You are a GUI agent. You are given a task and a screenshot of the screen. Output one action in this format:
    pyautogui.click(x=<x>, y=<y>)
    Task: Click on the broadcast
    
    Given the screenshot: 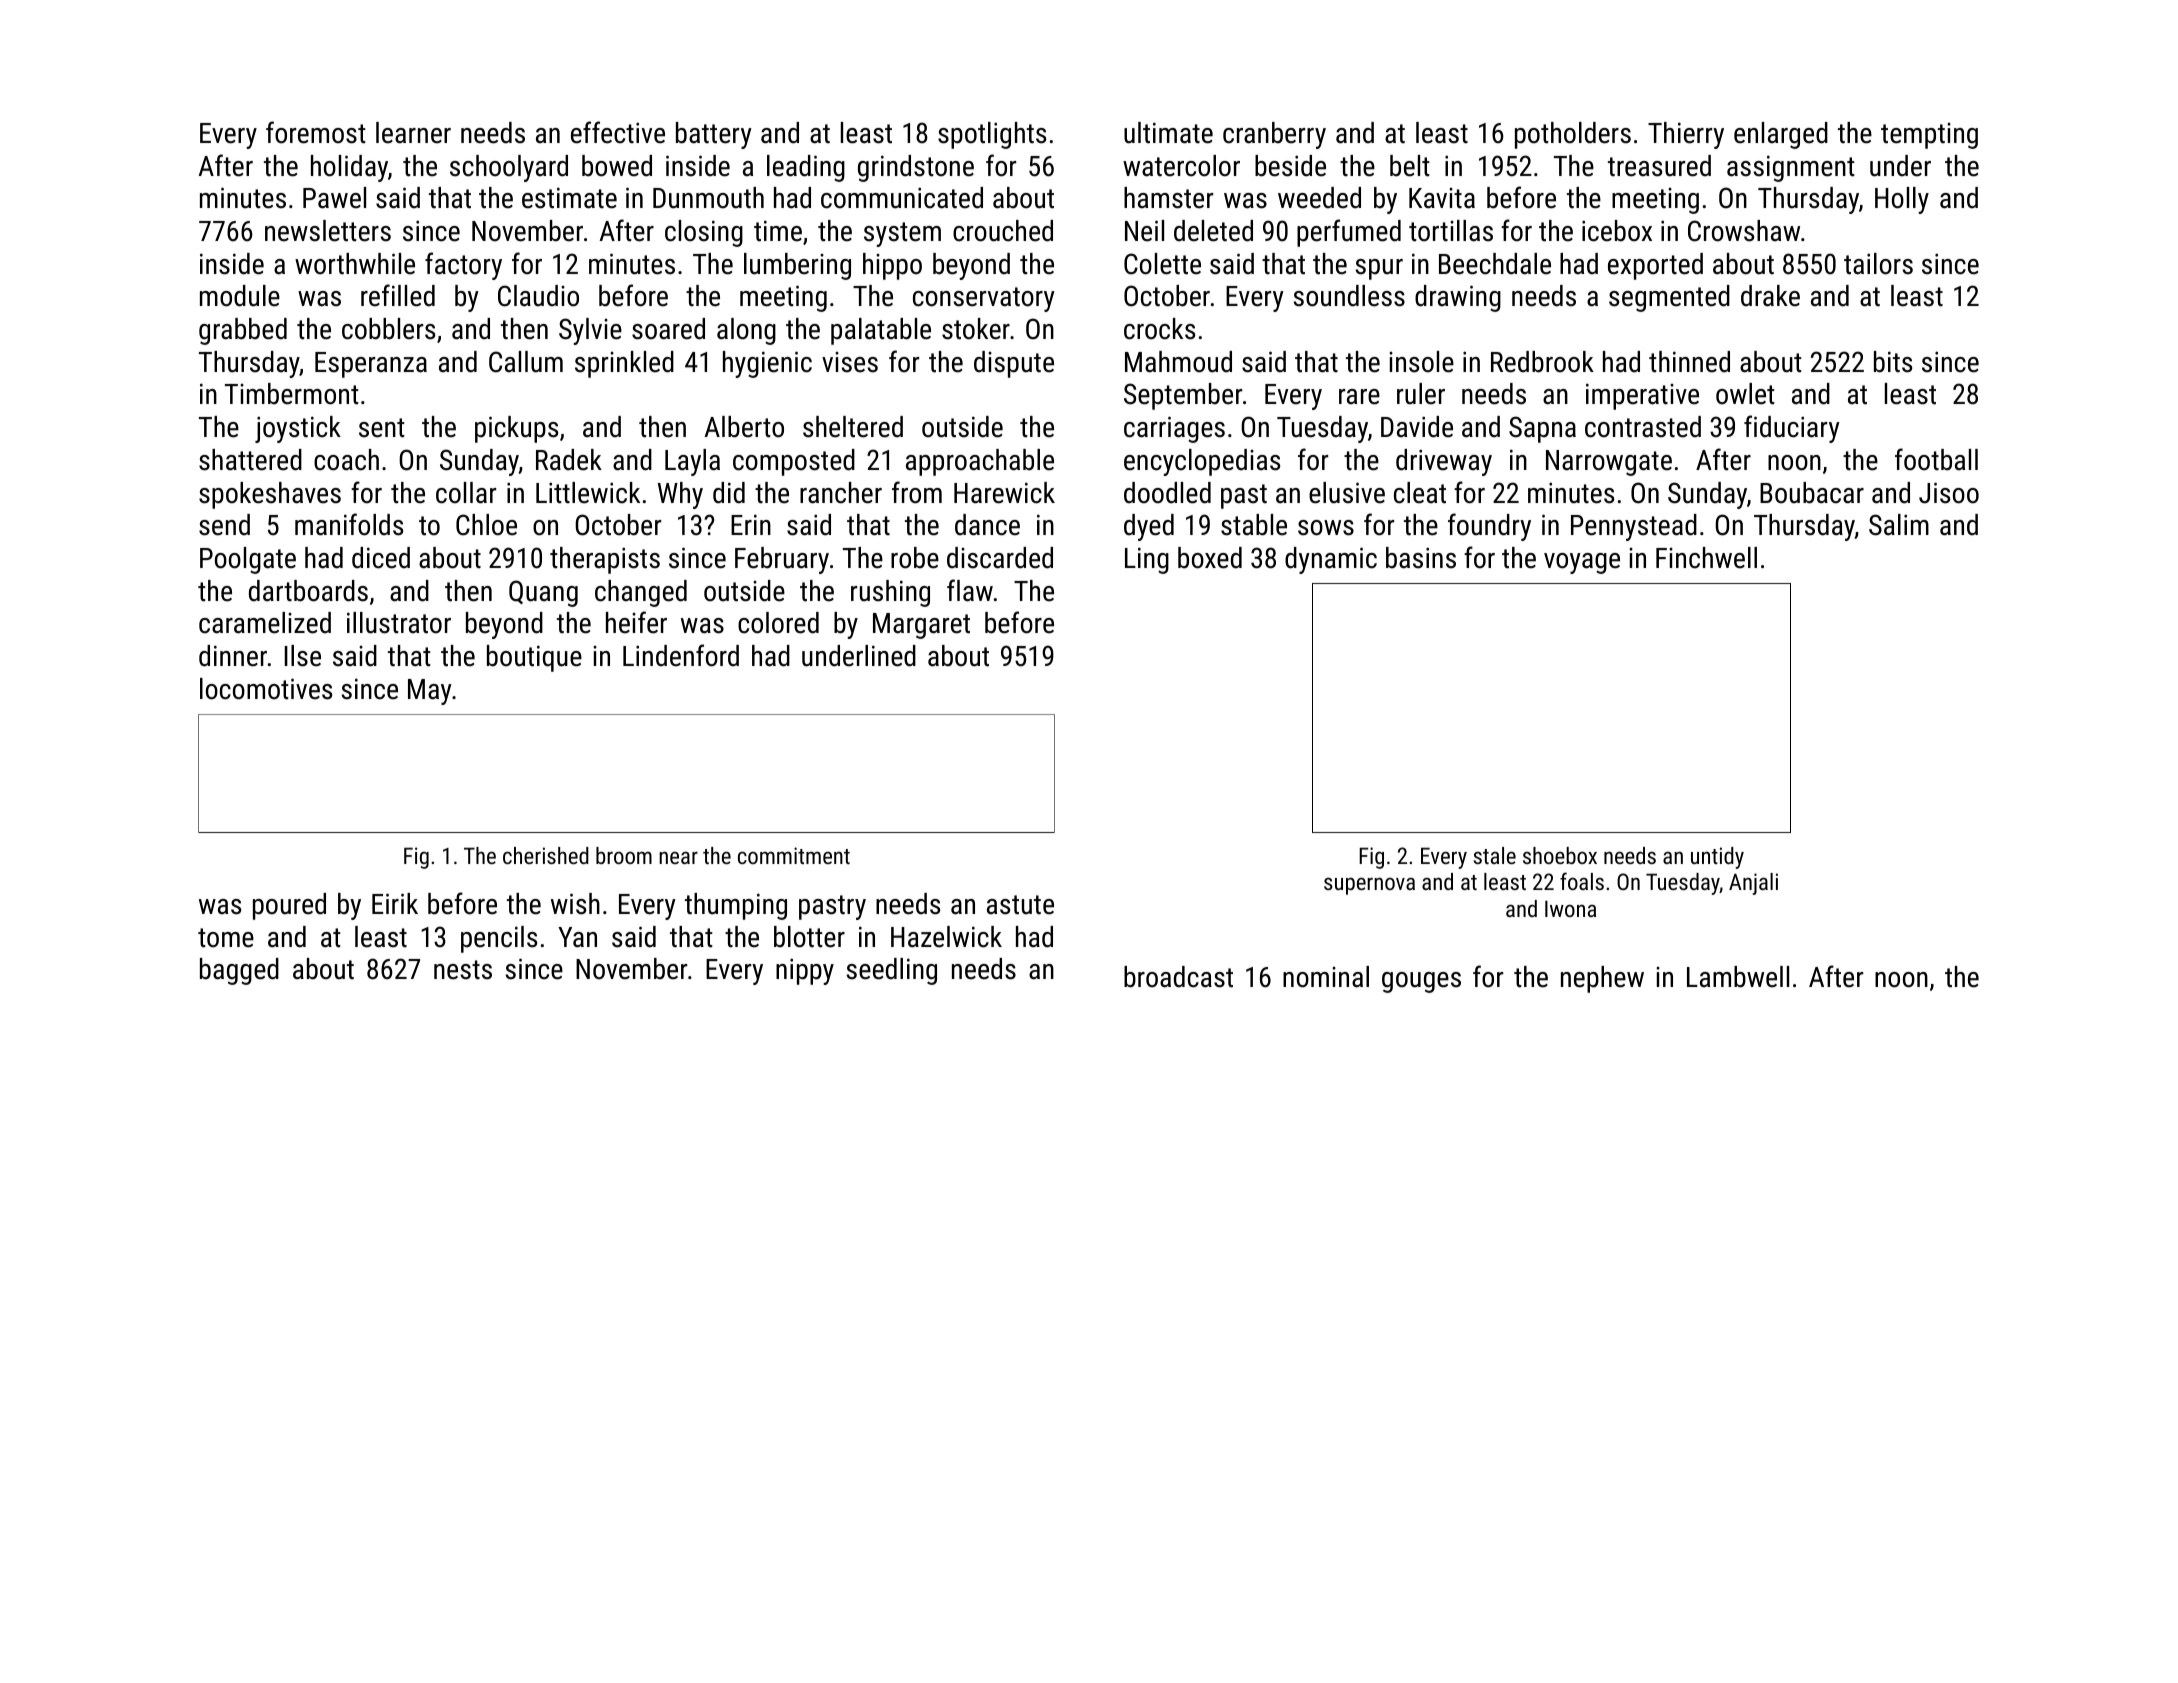 What is the action you would take?
    pyautogui.click(x=1178, y=977)
